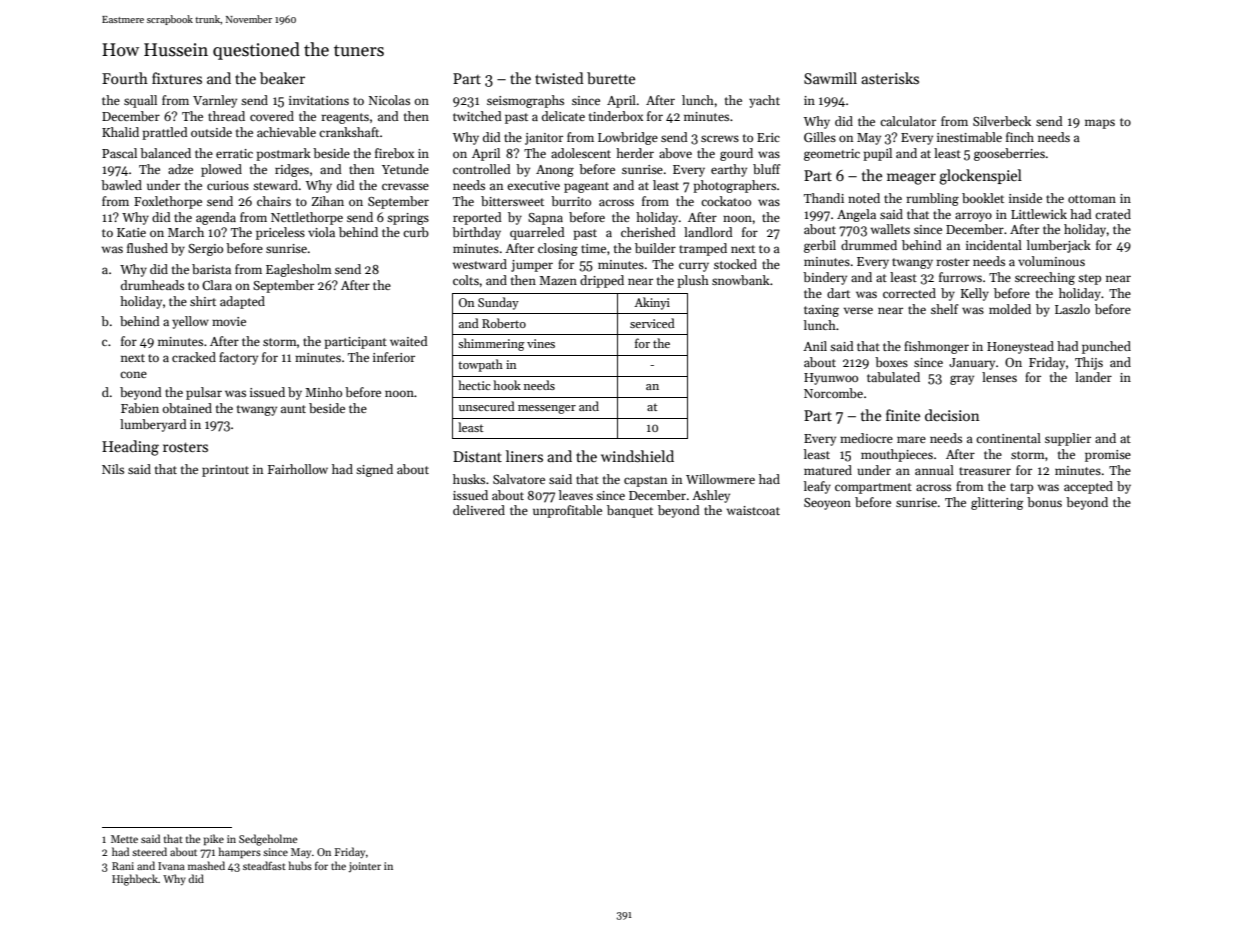  I want to click on asterisks, so click(890, 78).
